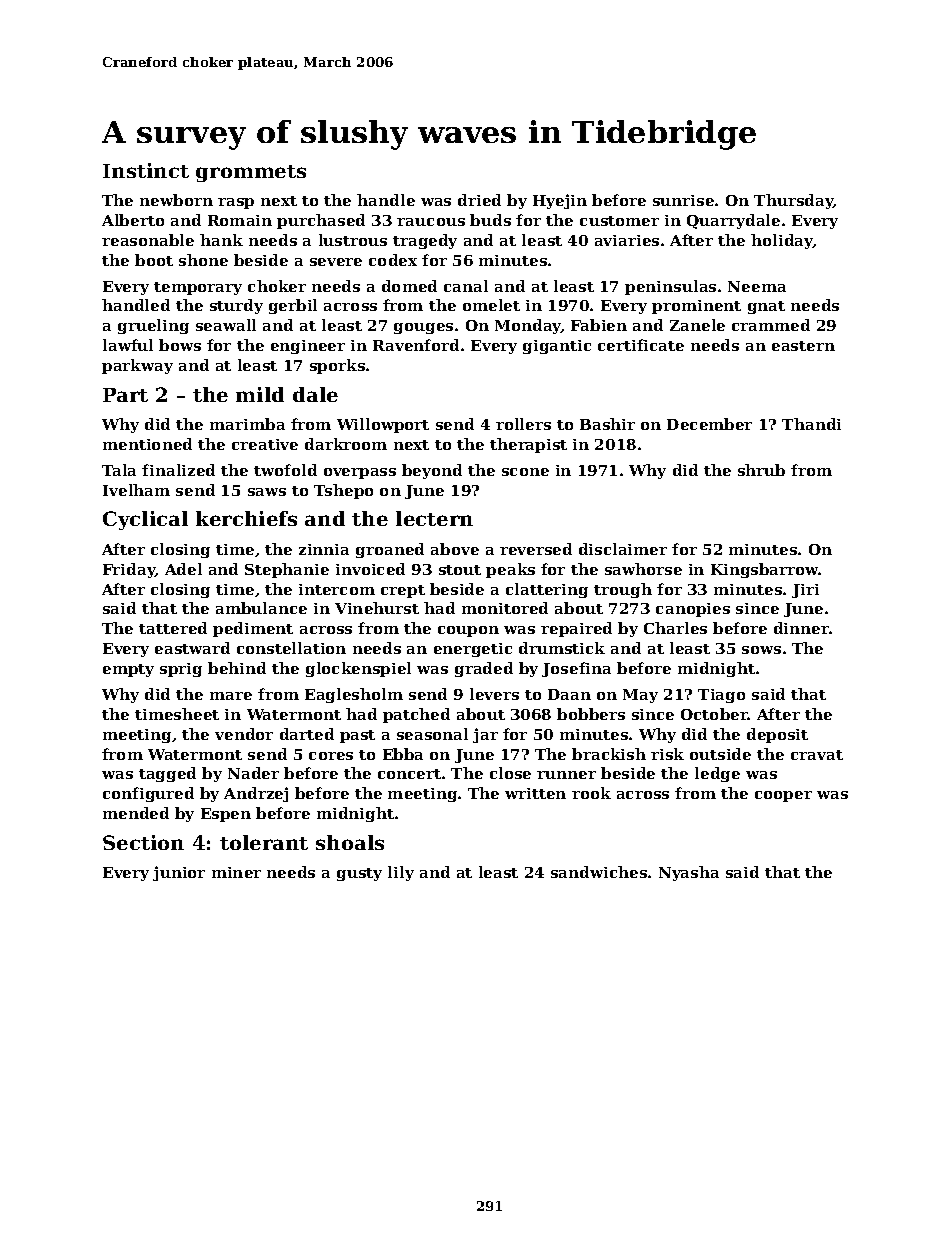 This screenshot has height=1233, width=952. I want to click on grommets, so click(251, 173).
